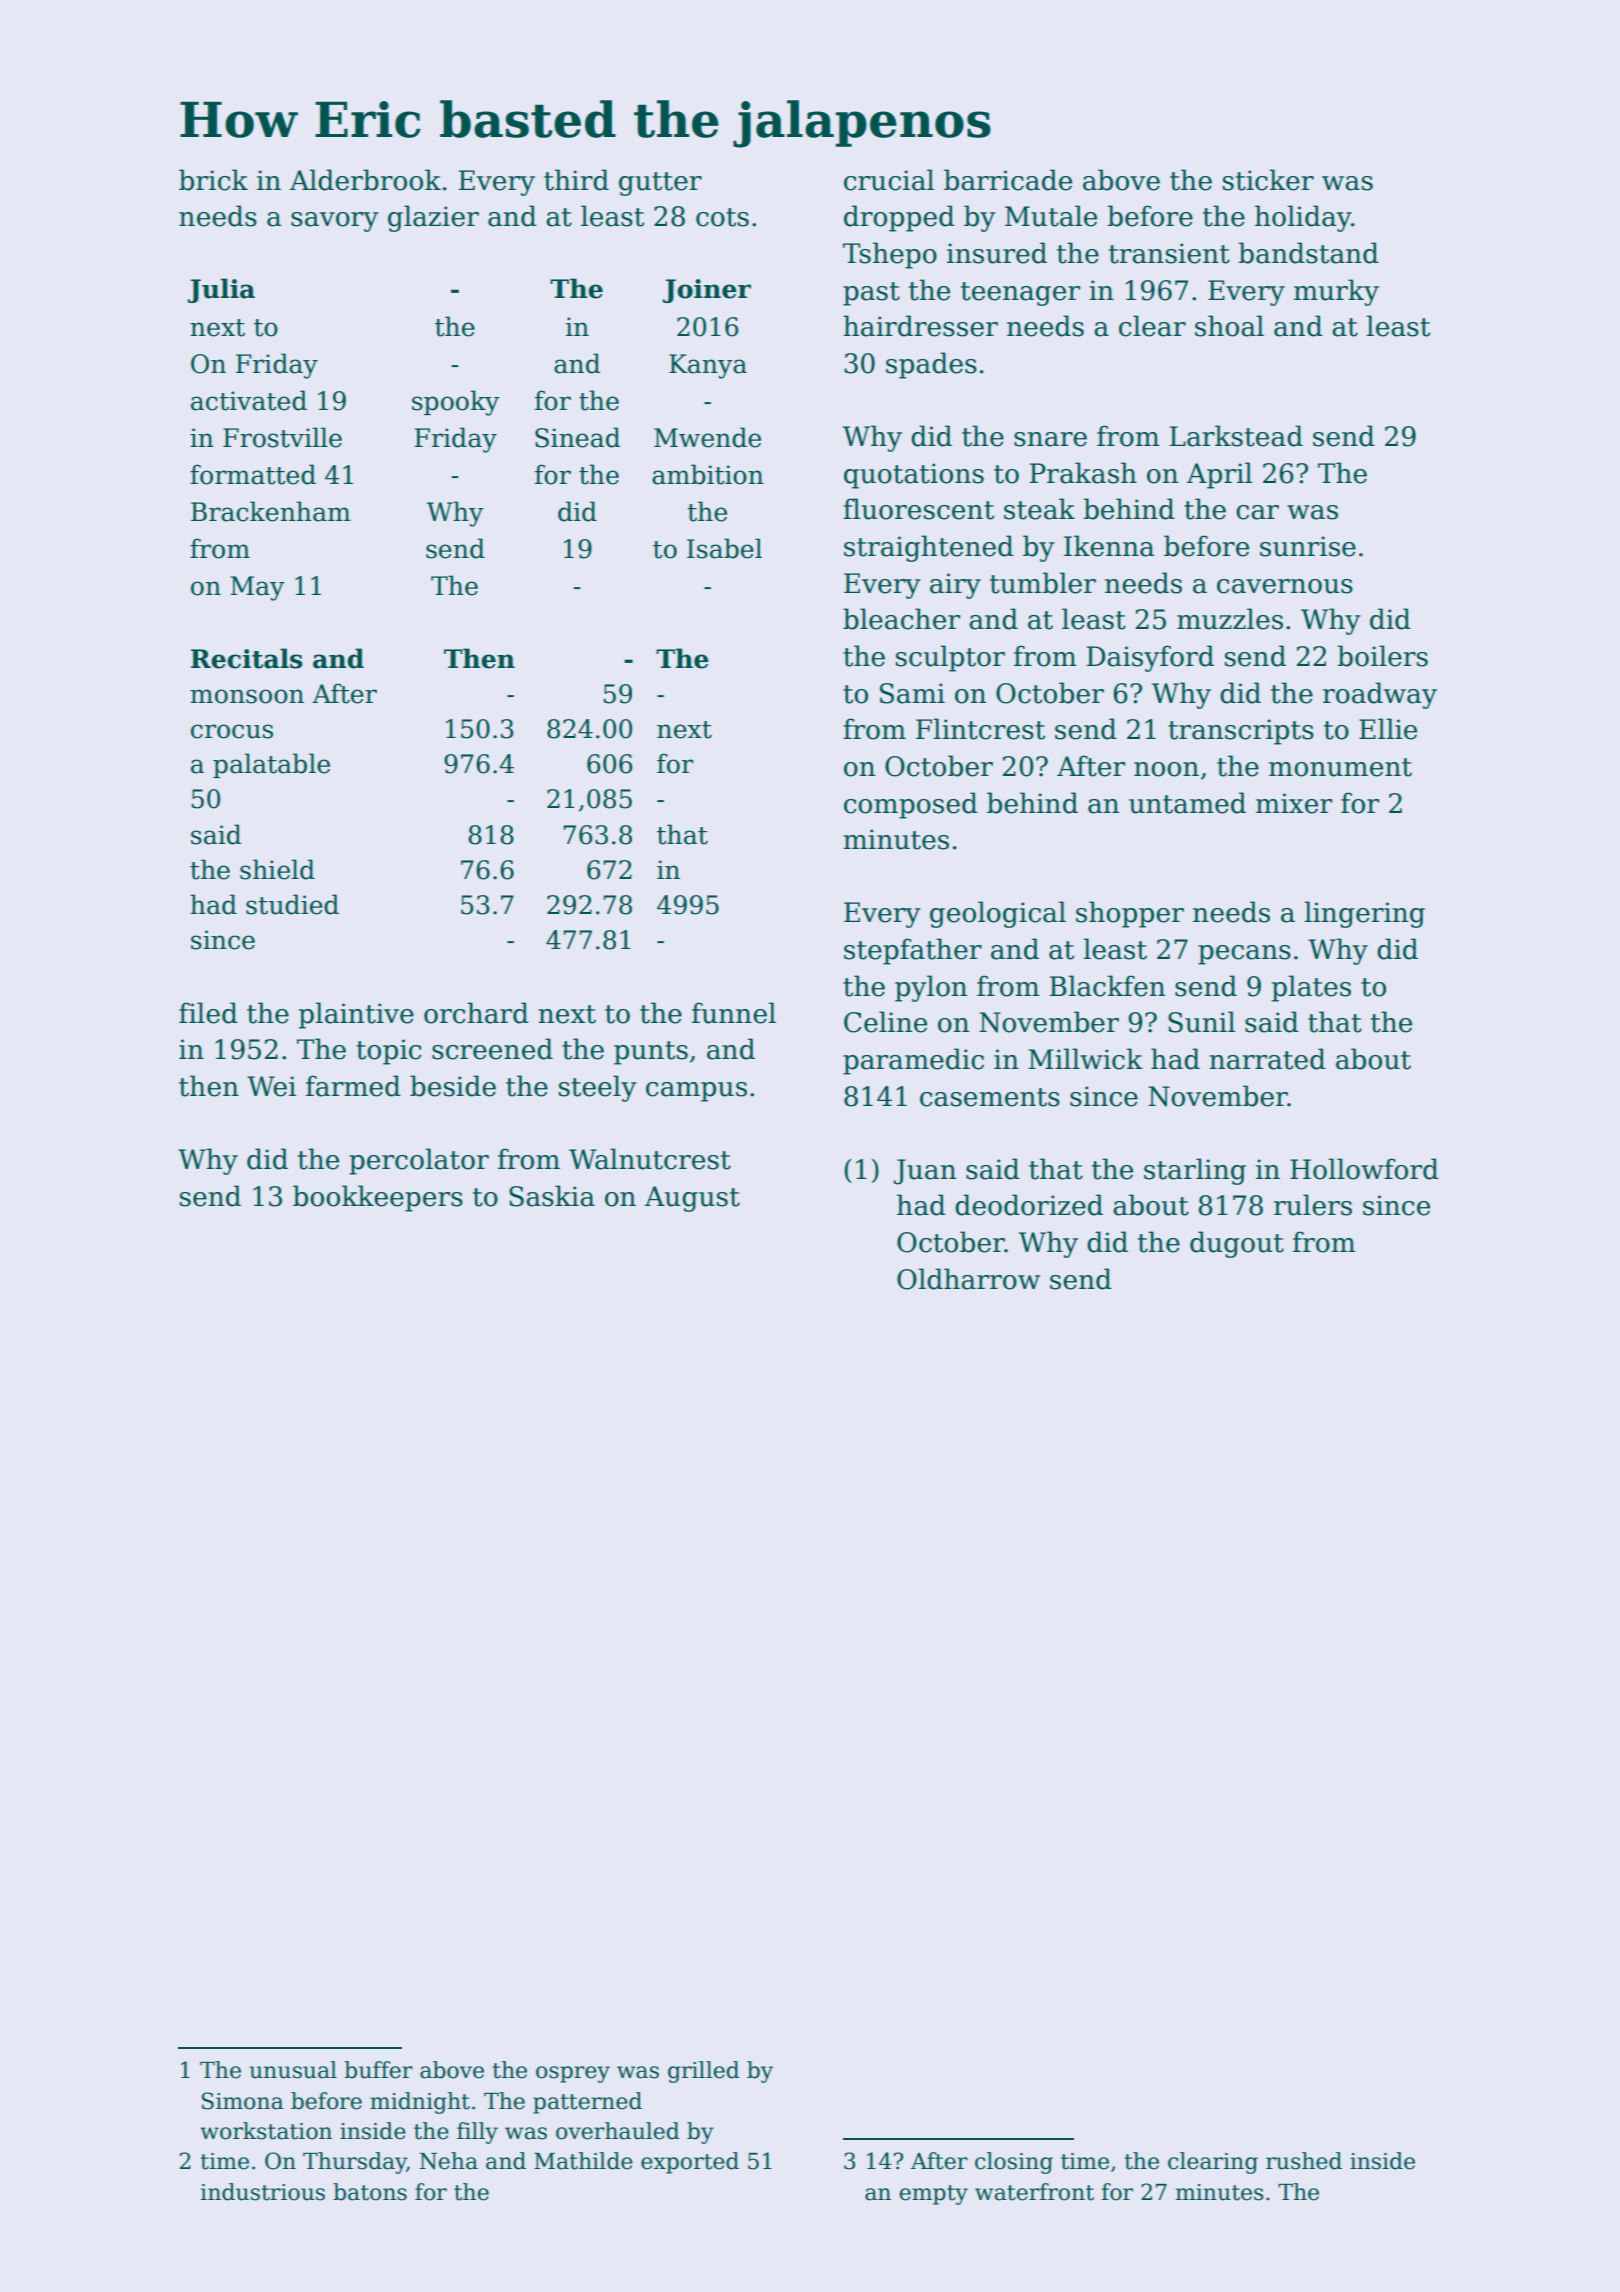 This screenshot has width=1620, height=2292. Describe the element at coordinates (576, 180) in the screenshot. I see `third` at that location.
